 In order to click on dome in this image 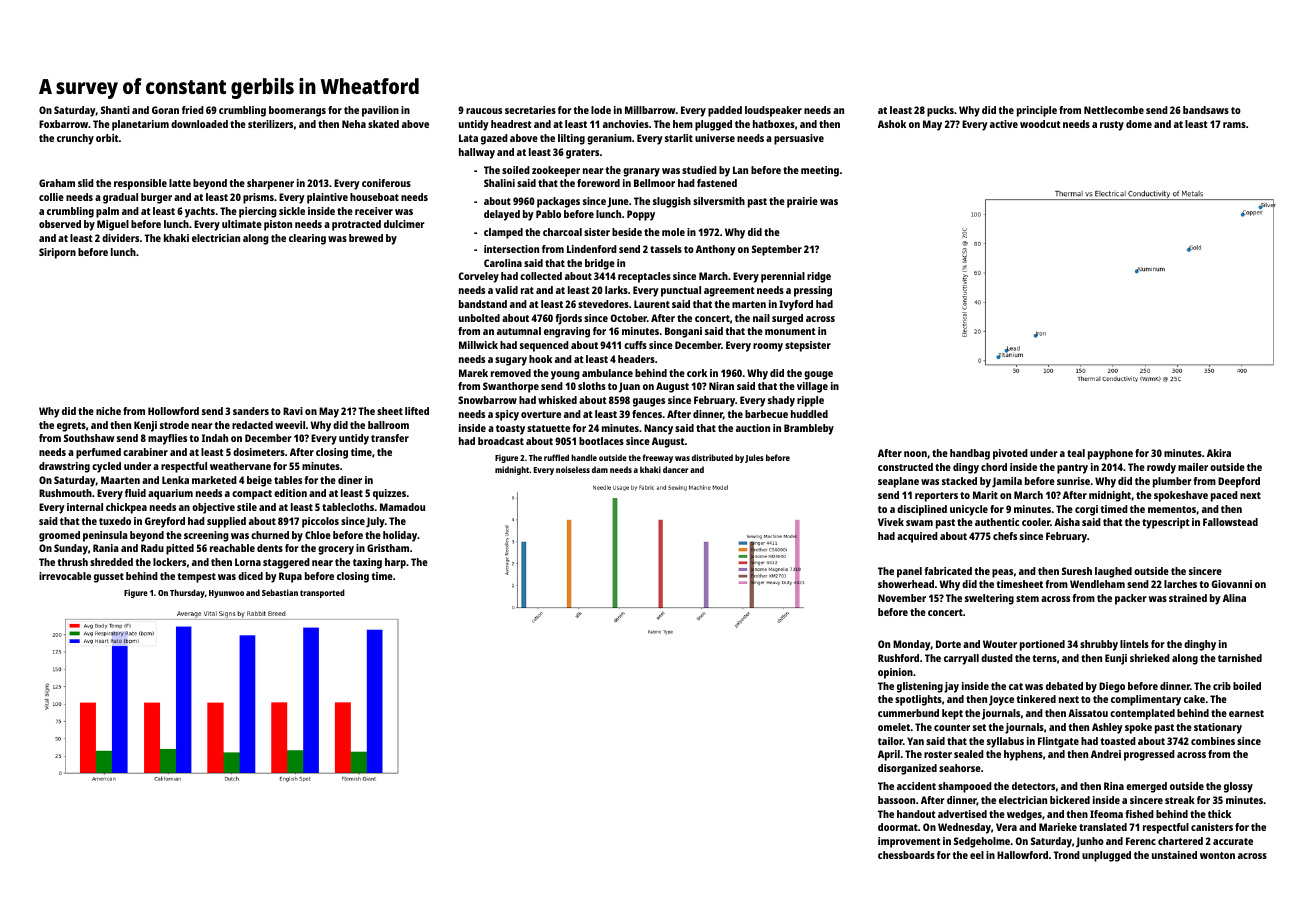, I will do `click(1139, 124)`.
